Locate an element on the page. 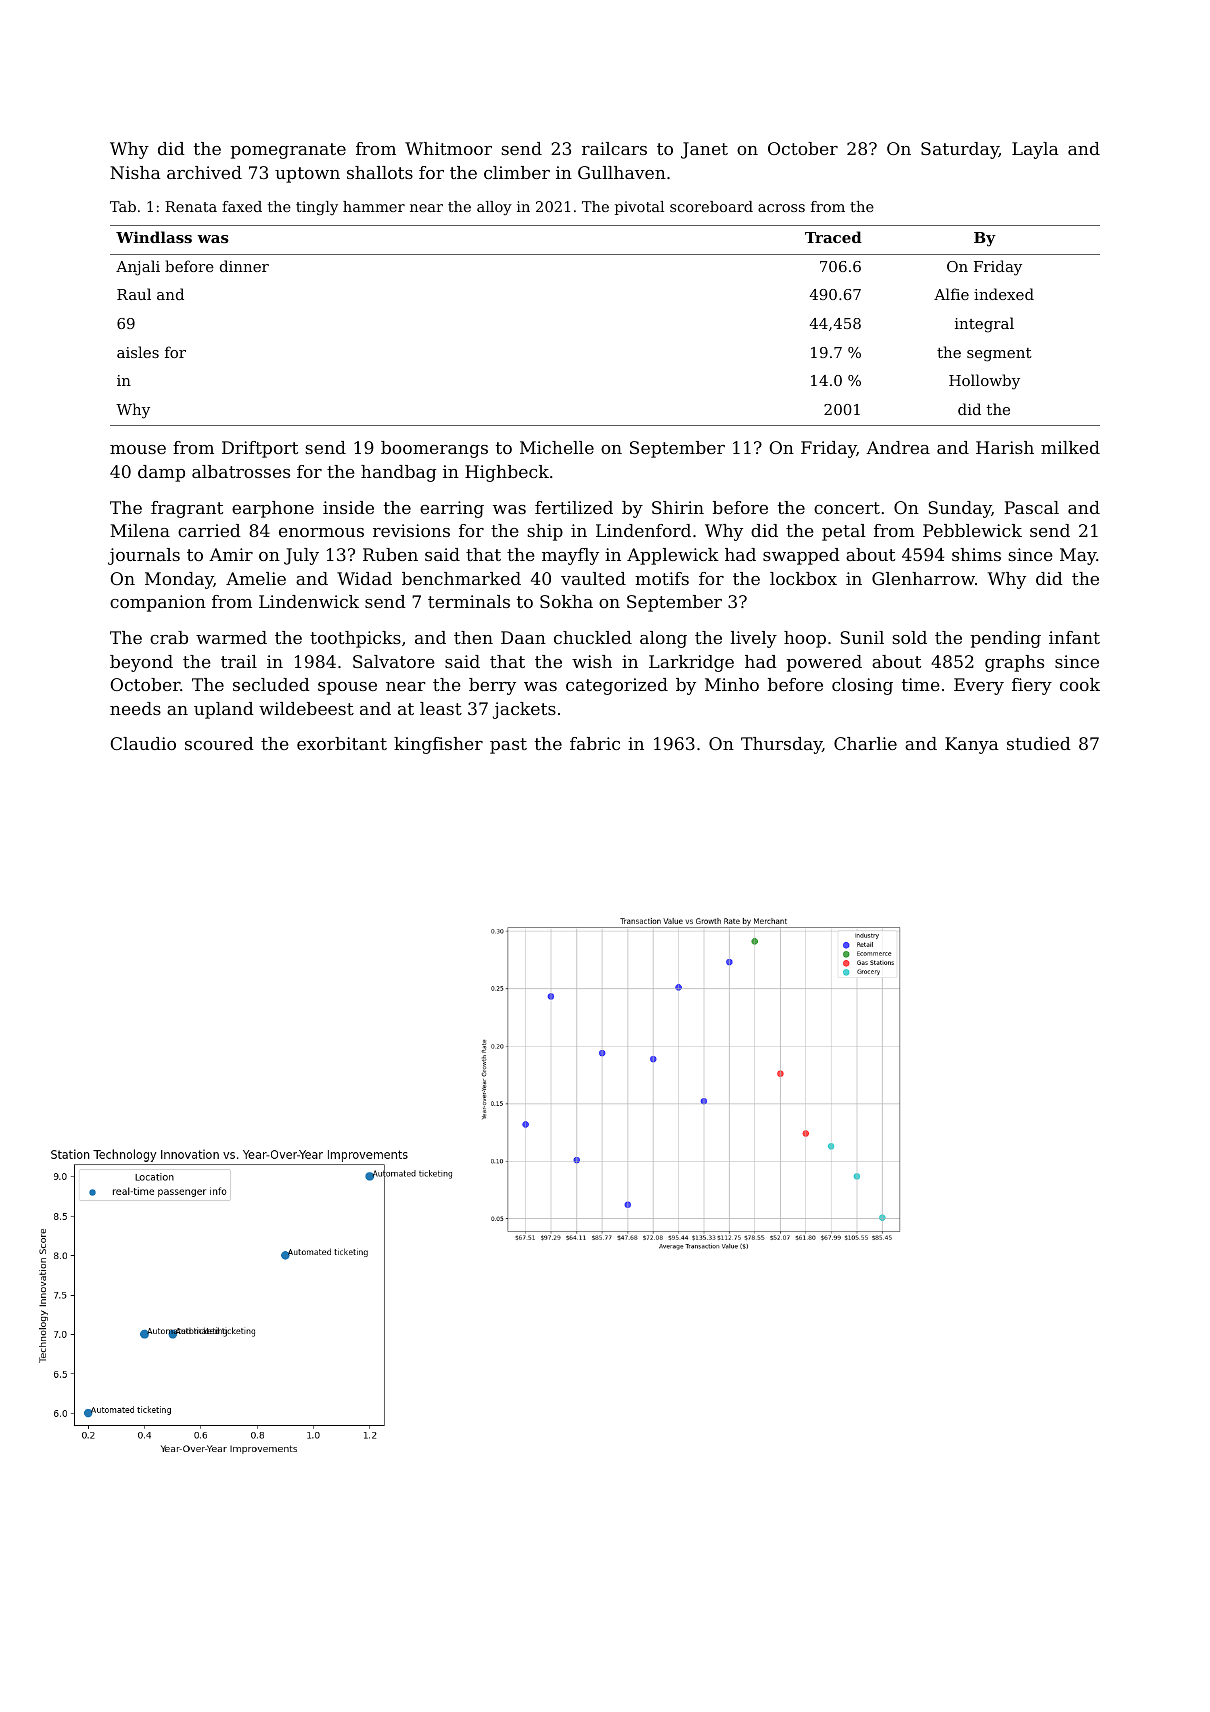 This document has height=1712, width=1210. along is located at coordinates (663, 639).
